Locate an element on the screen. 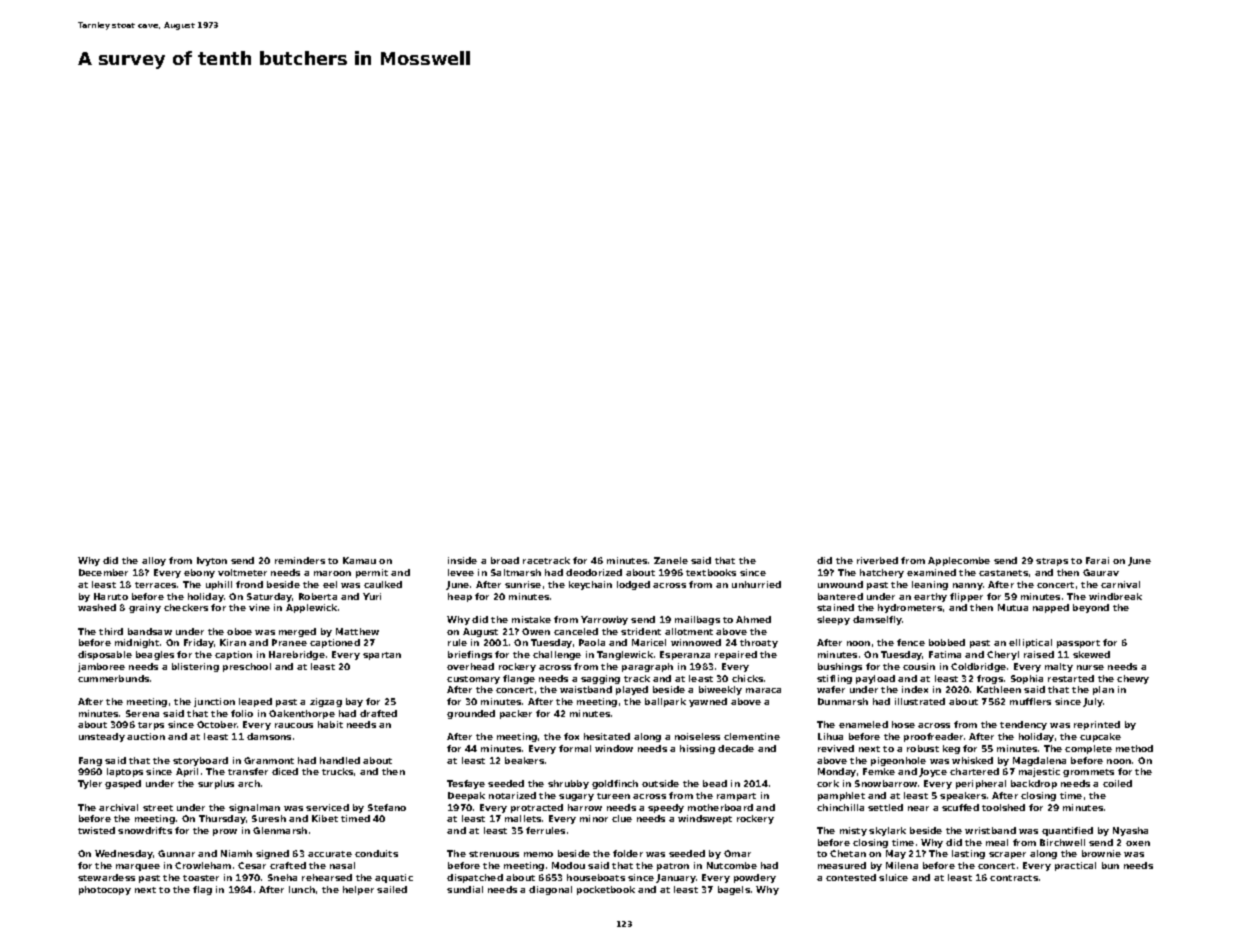  allotment is located at coordinates (689, 631).
